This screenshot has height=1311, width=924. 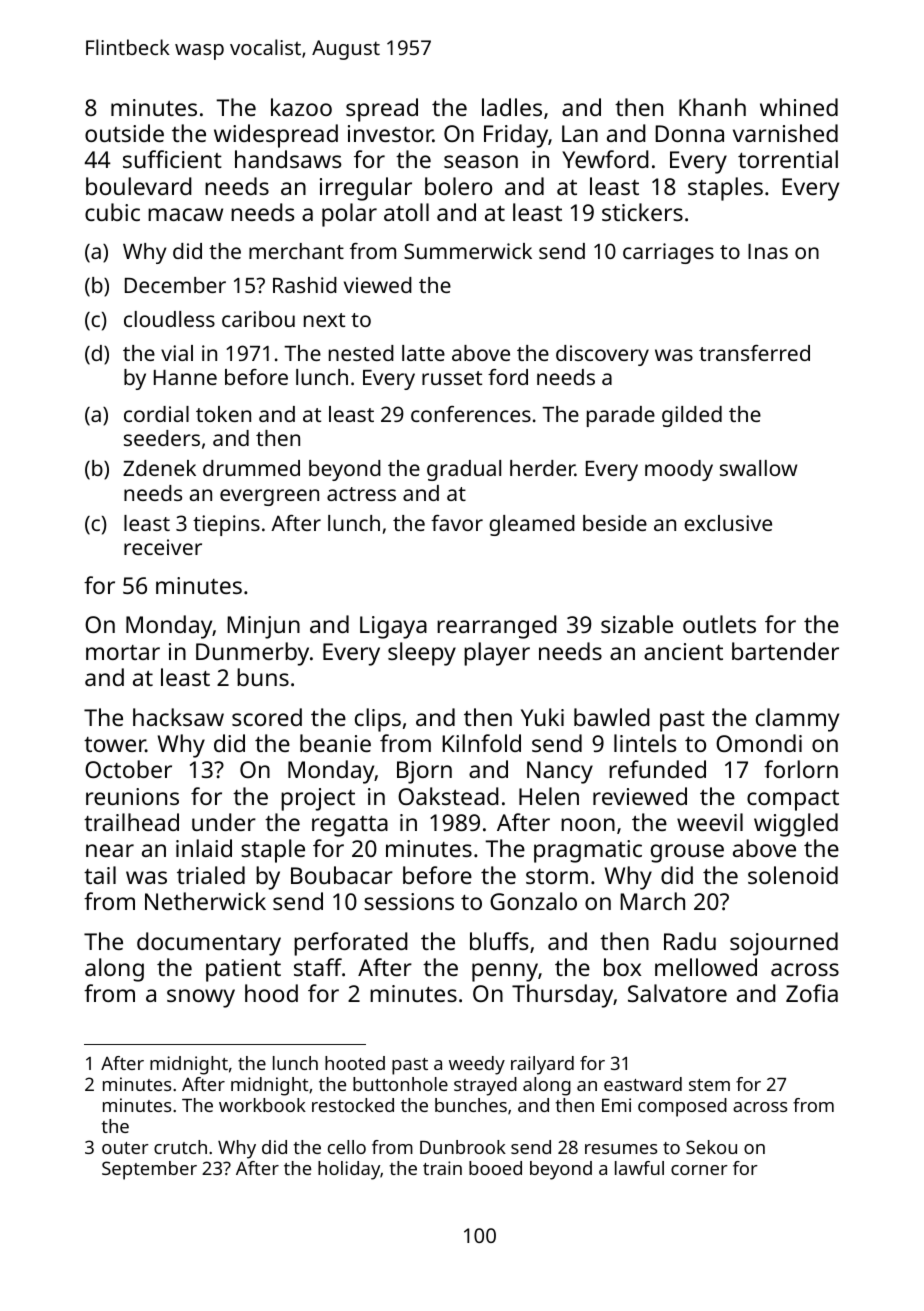 What do you see at coordinates (668, 253) in the screenshot?
I see `carriages` at bounding box center [668, 253].
